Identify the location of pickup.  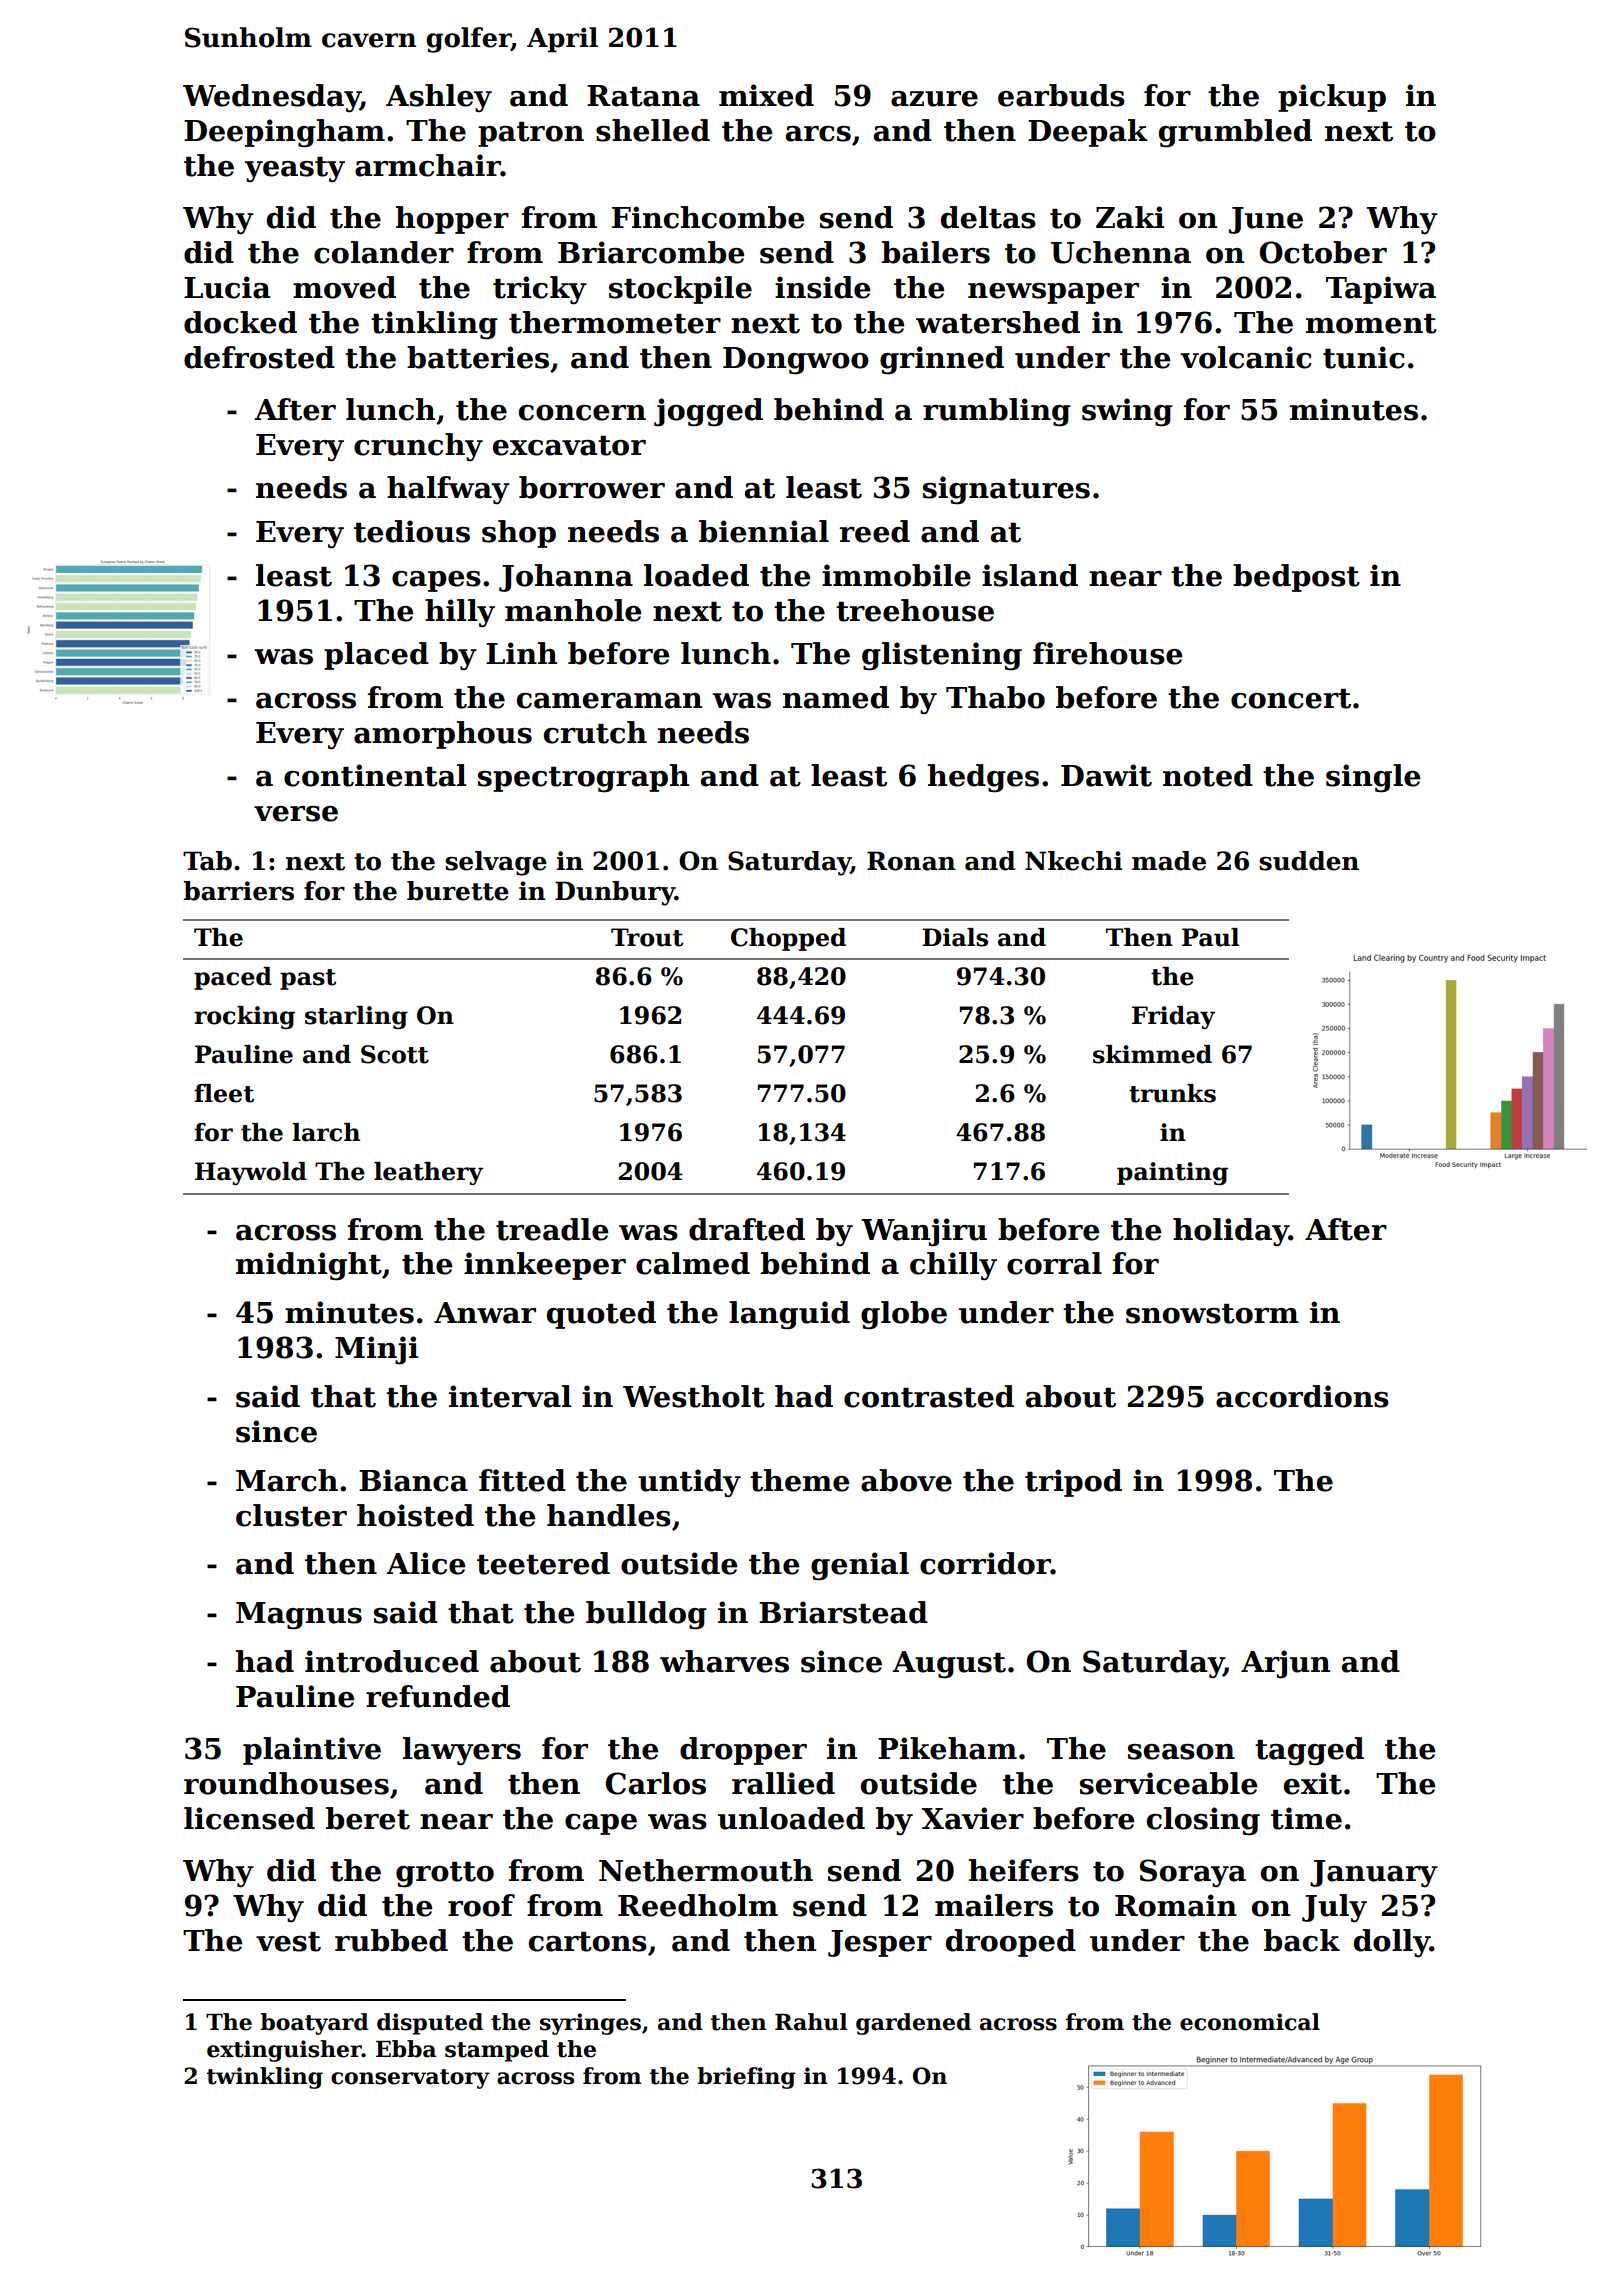
(1332, 98).
